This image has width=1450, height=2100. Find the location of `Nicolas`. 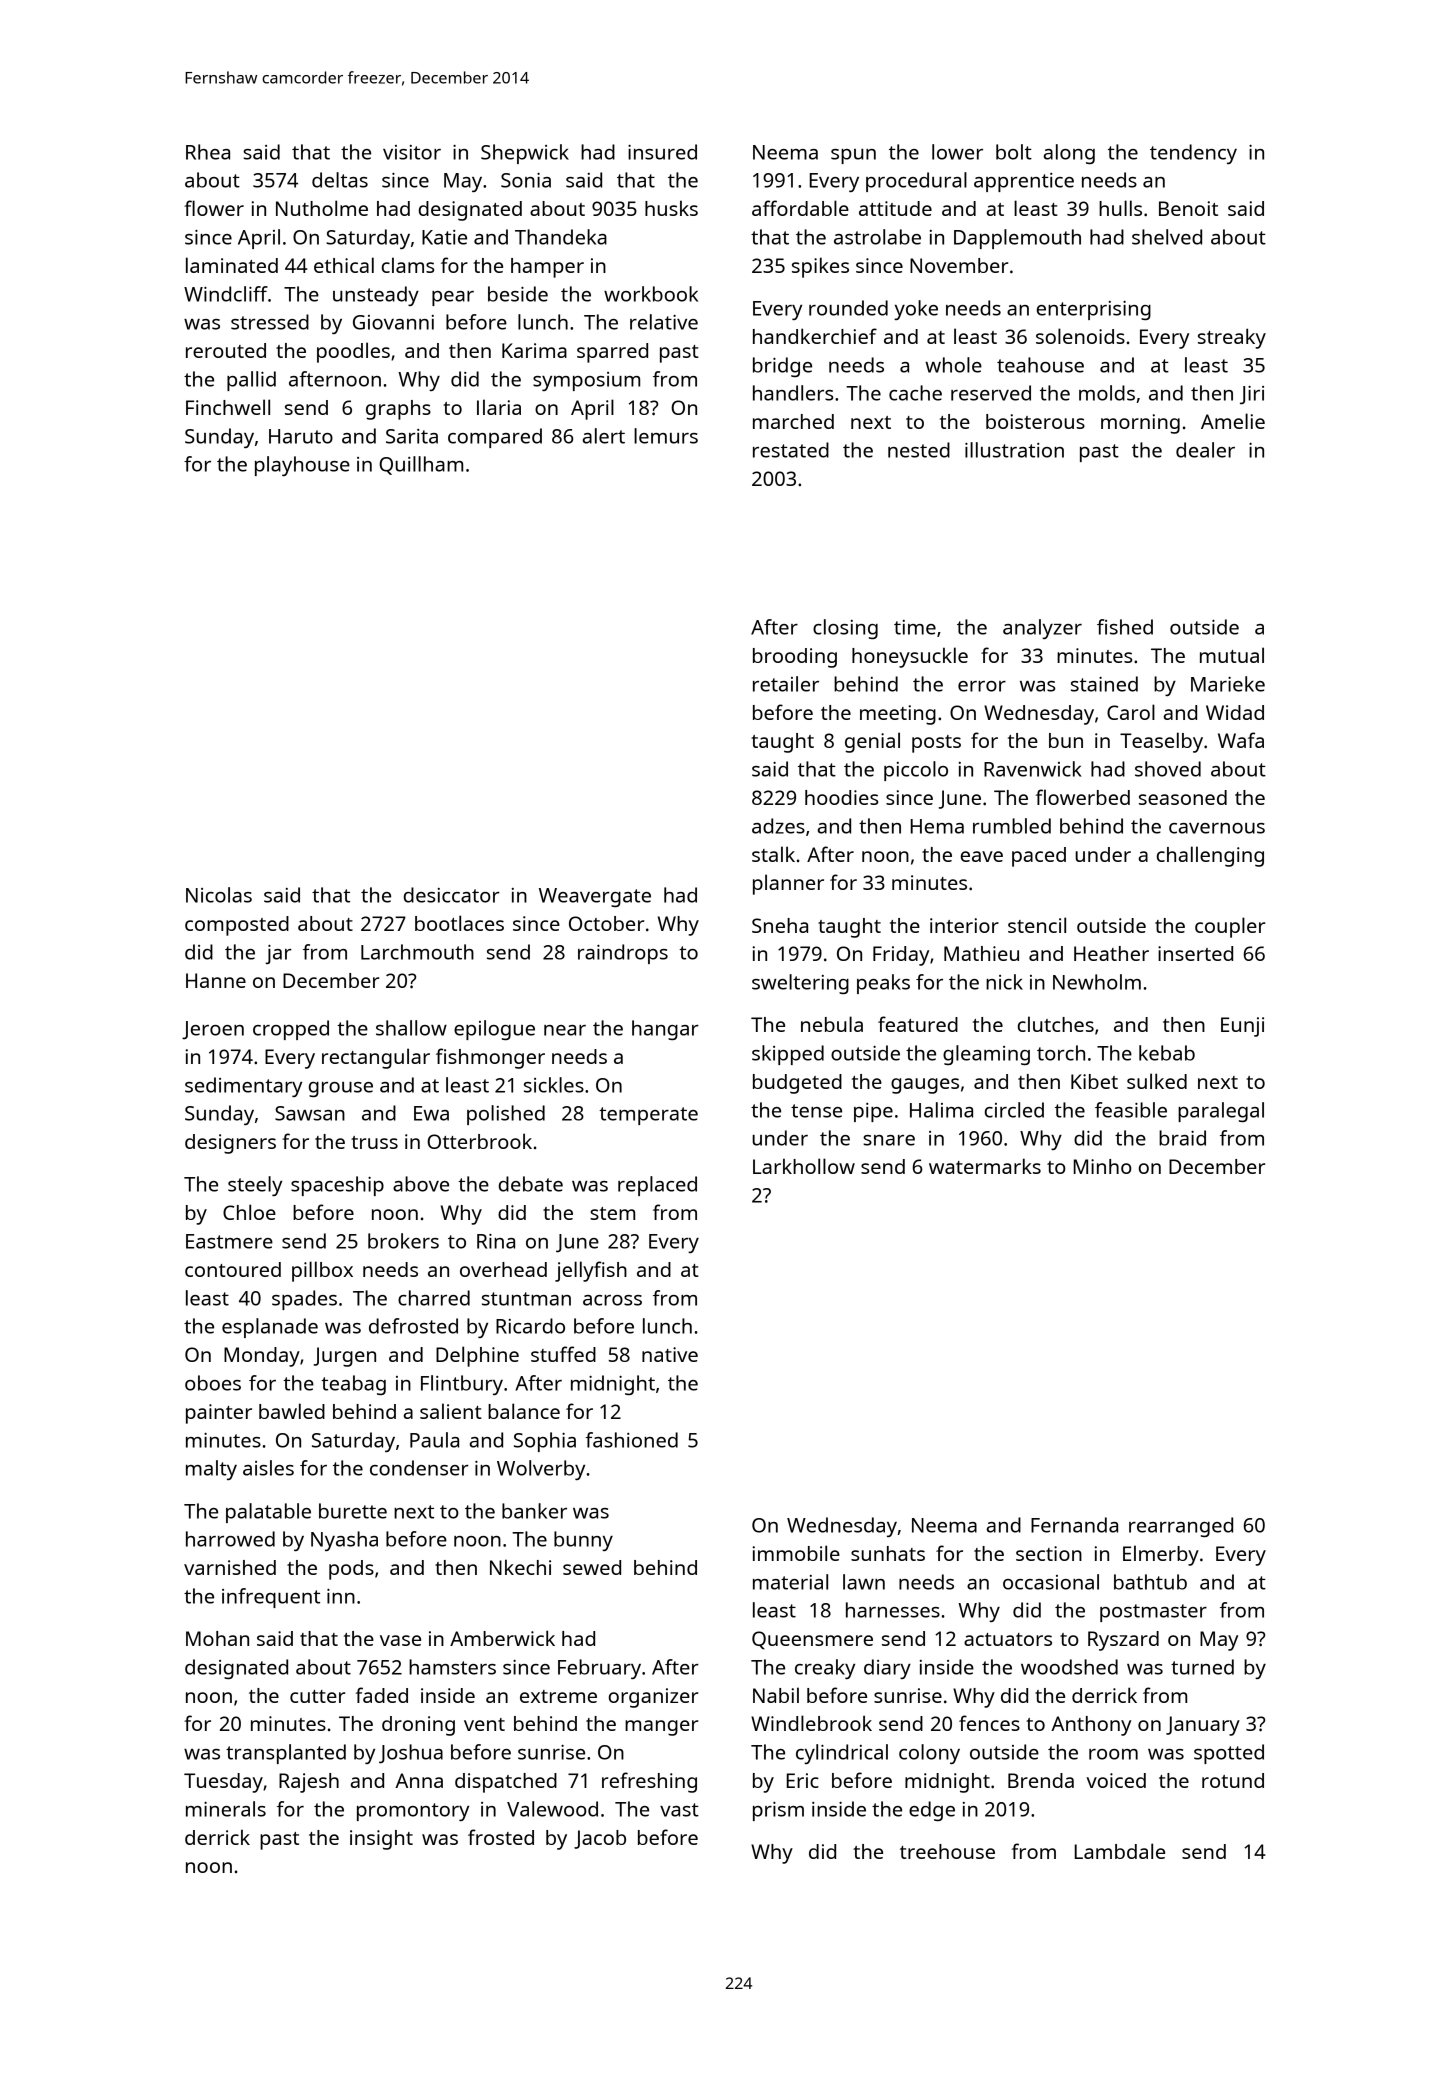

Nicolas is located at coordinates (219, 895).
